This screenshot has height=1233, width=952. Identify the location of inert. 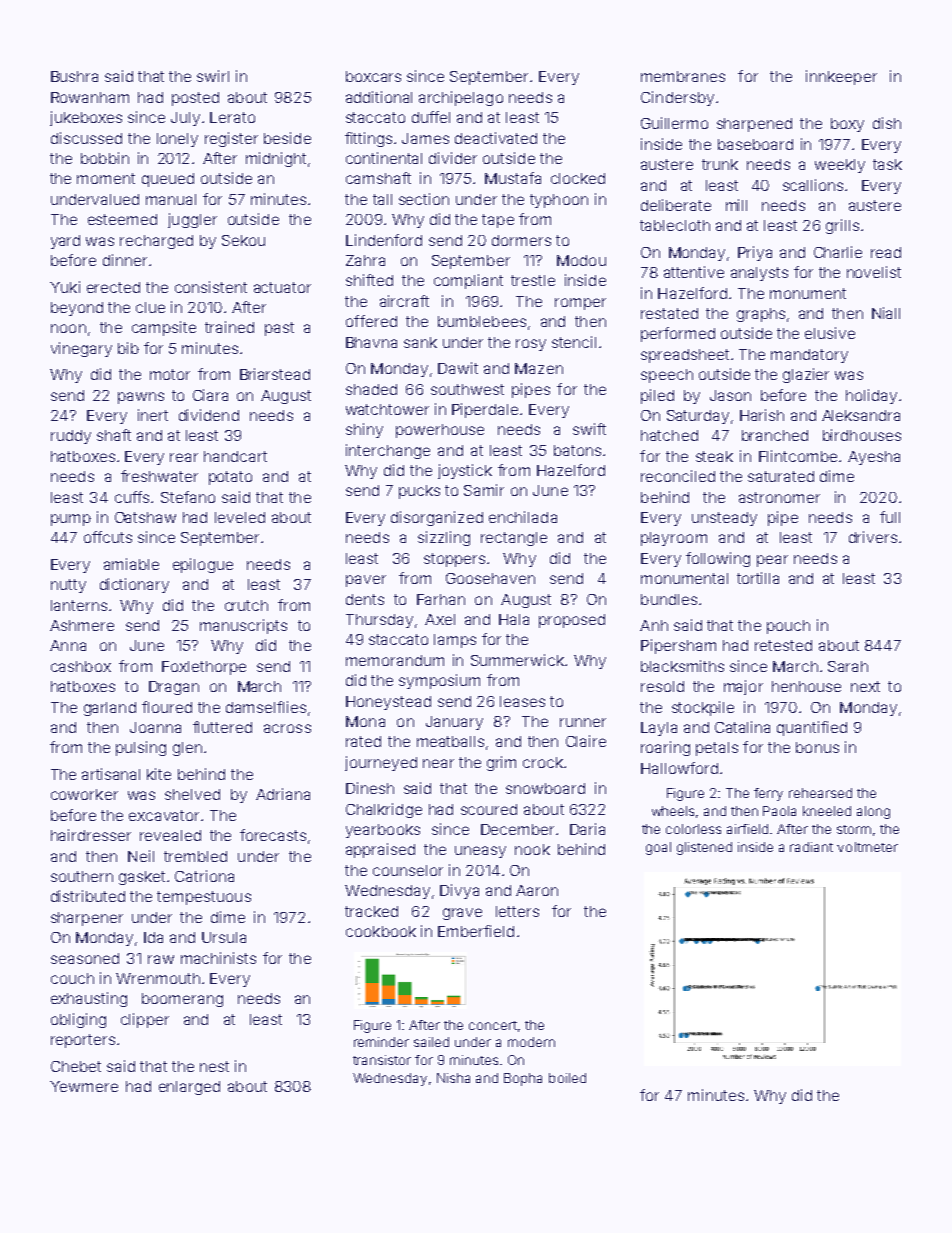
(153, 415).
